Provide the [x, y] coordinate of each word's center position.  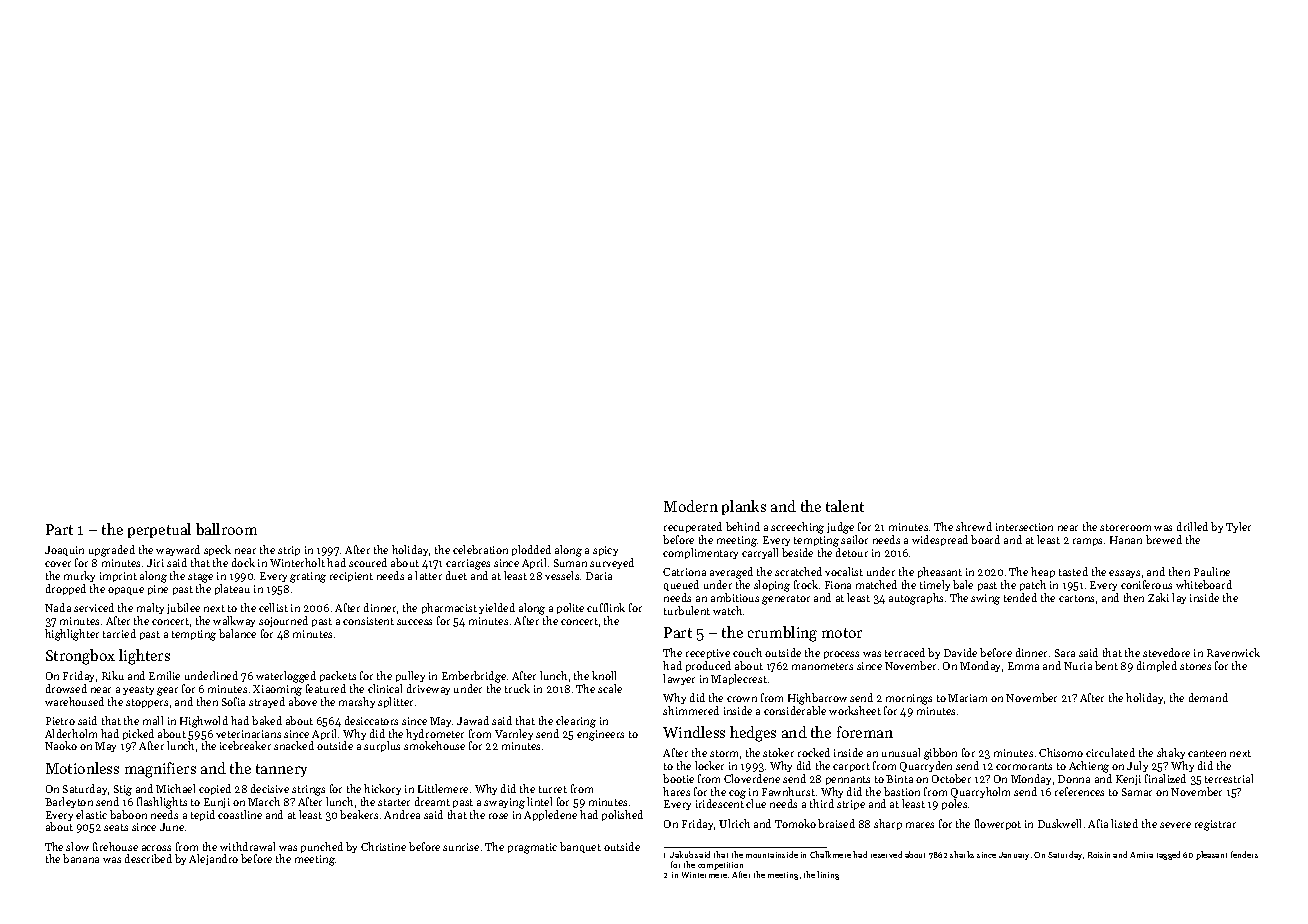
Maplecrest [739, 679]
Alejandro [213, 859]
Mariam [967, 698]
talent [845, 506]
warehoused [74, 701]
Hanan [1126, 540]
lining [828, 875]
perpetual [159, 530]
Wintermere [704, 875]
